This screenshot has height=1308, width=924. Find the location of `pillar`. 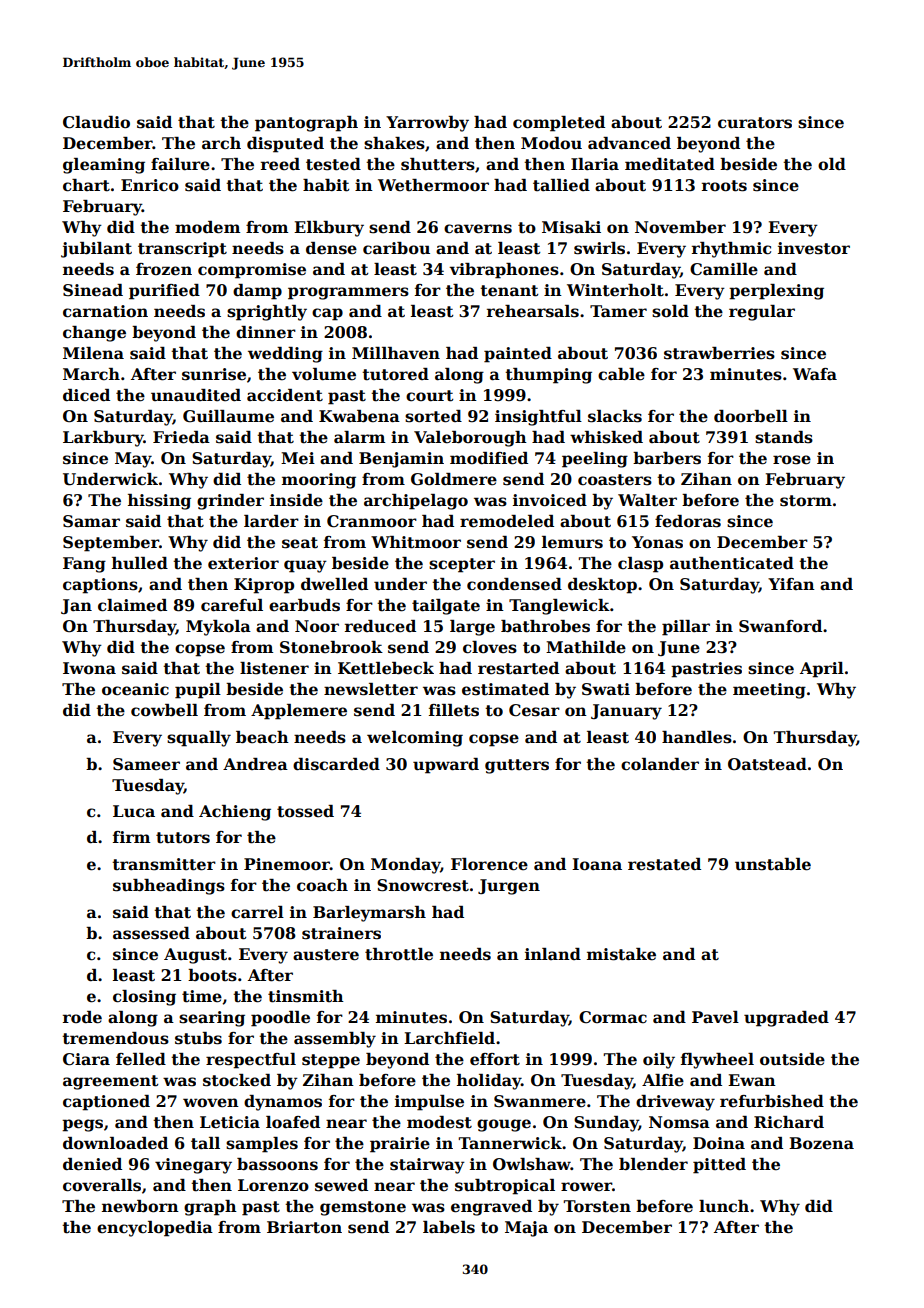

pillar is located at coordinates (686, 628).
